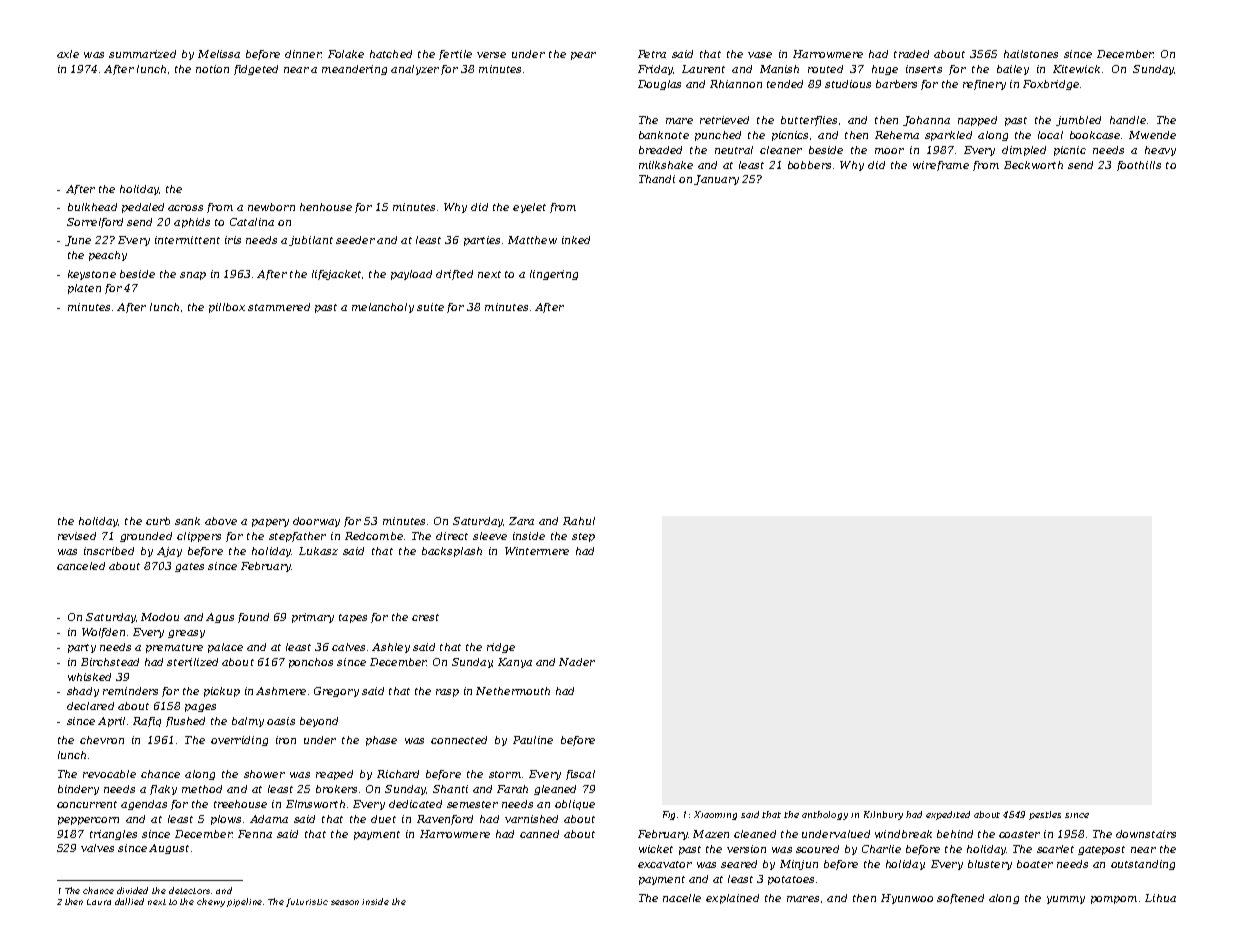  What do you see at coordinates (256, 70) in the document?
I see `fidgeted` at bounding box center [256, 70].
